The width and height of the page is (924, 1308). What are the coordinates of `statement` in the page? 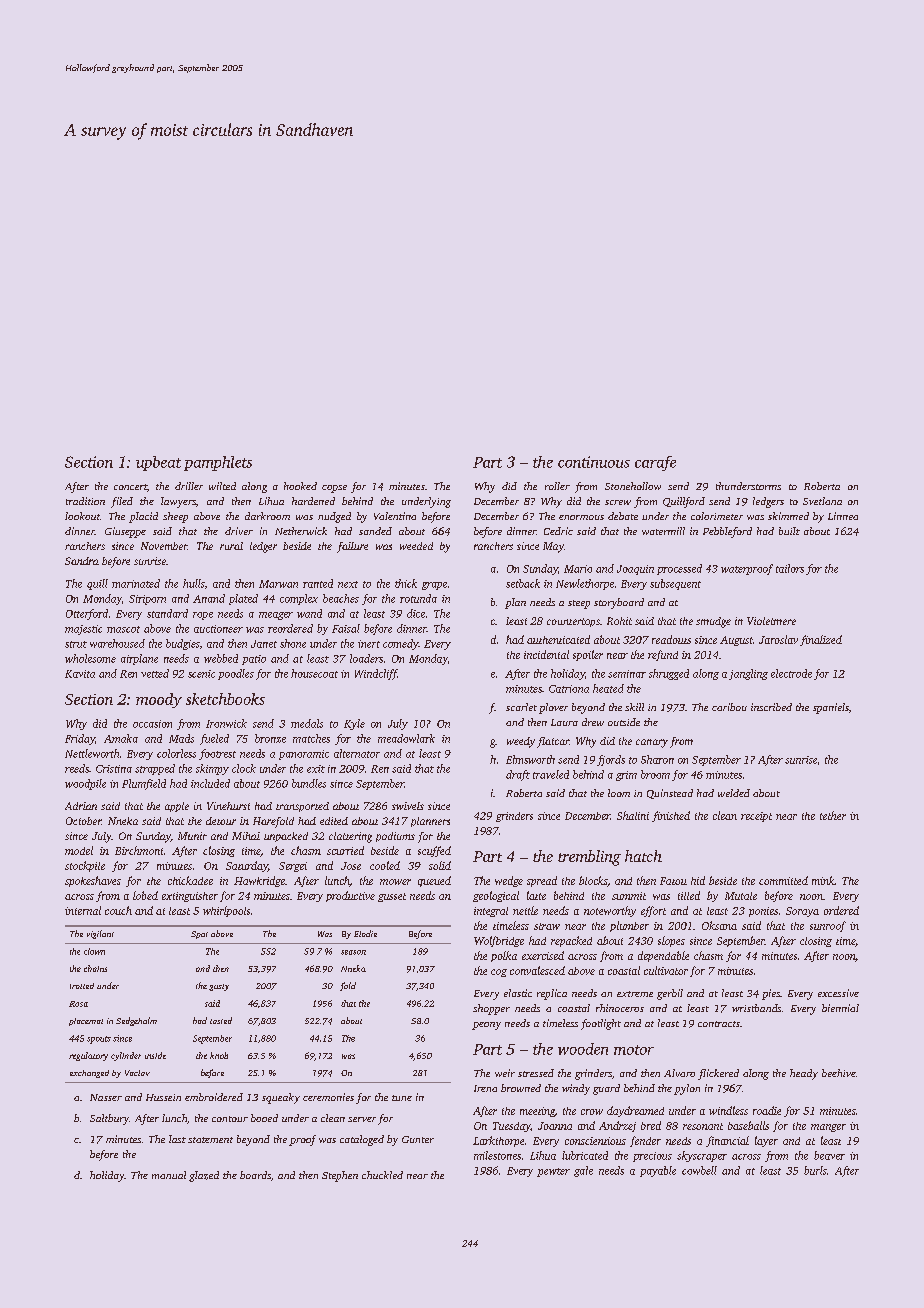 It's located at (210, 1140).
